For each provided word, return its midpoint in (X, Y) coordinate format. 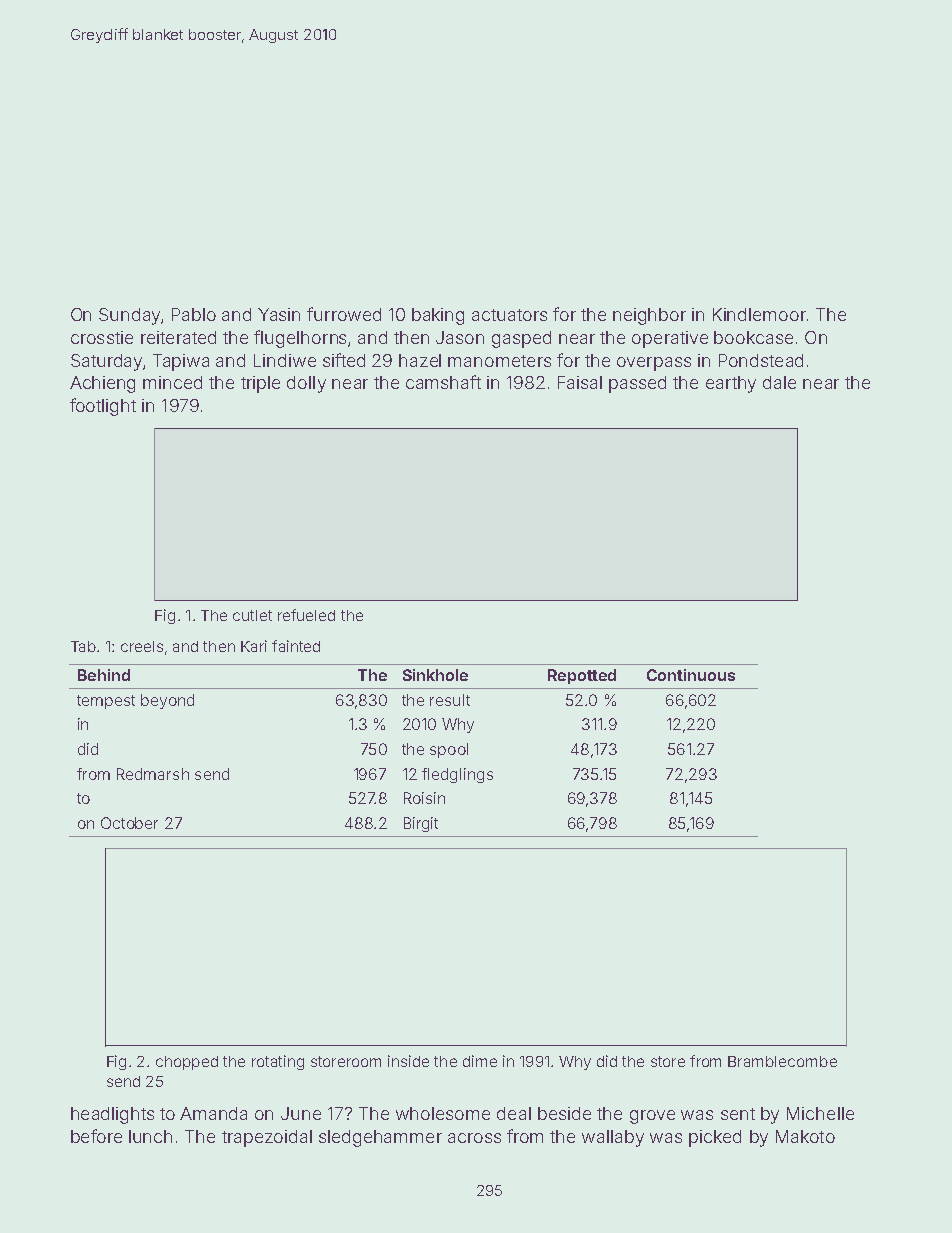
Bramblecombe (782, 1061)
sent (738, 1114)
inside (408, 1061)
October (129, 823)
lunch (150, 1136)
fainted (296, 646)
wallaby (613, 1138)
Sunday (129, 316)
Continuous (691, 675)
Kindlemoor (759, 314)
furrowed (344, 314)
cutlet (252, 615)
